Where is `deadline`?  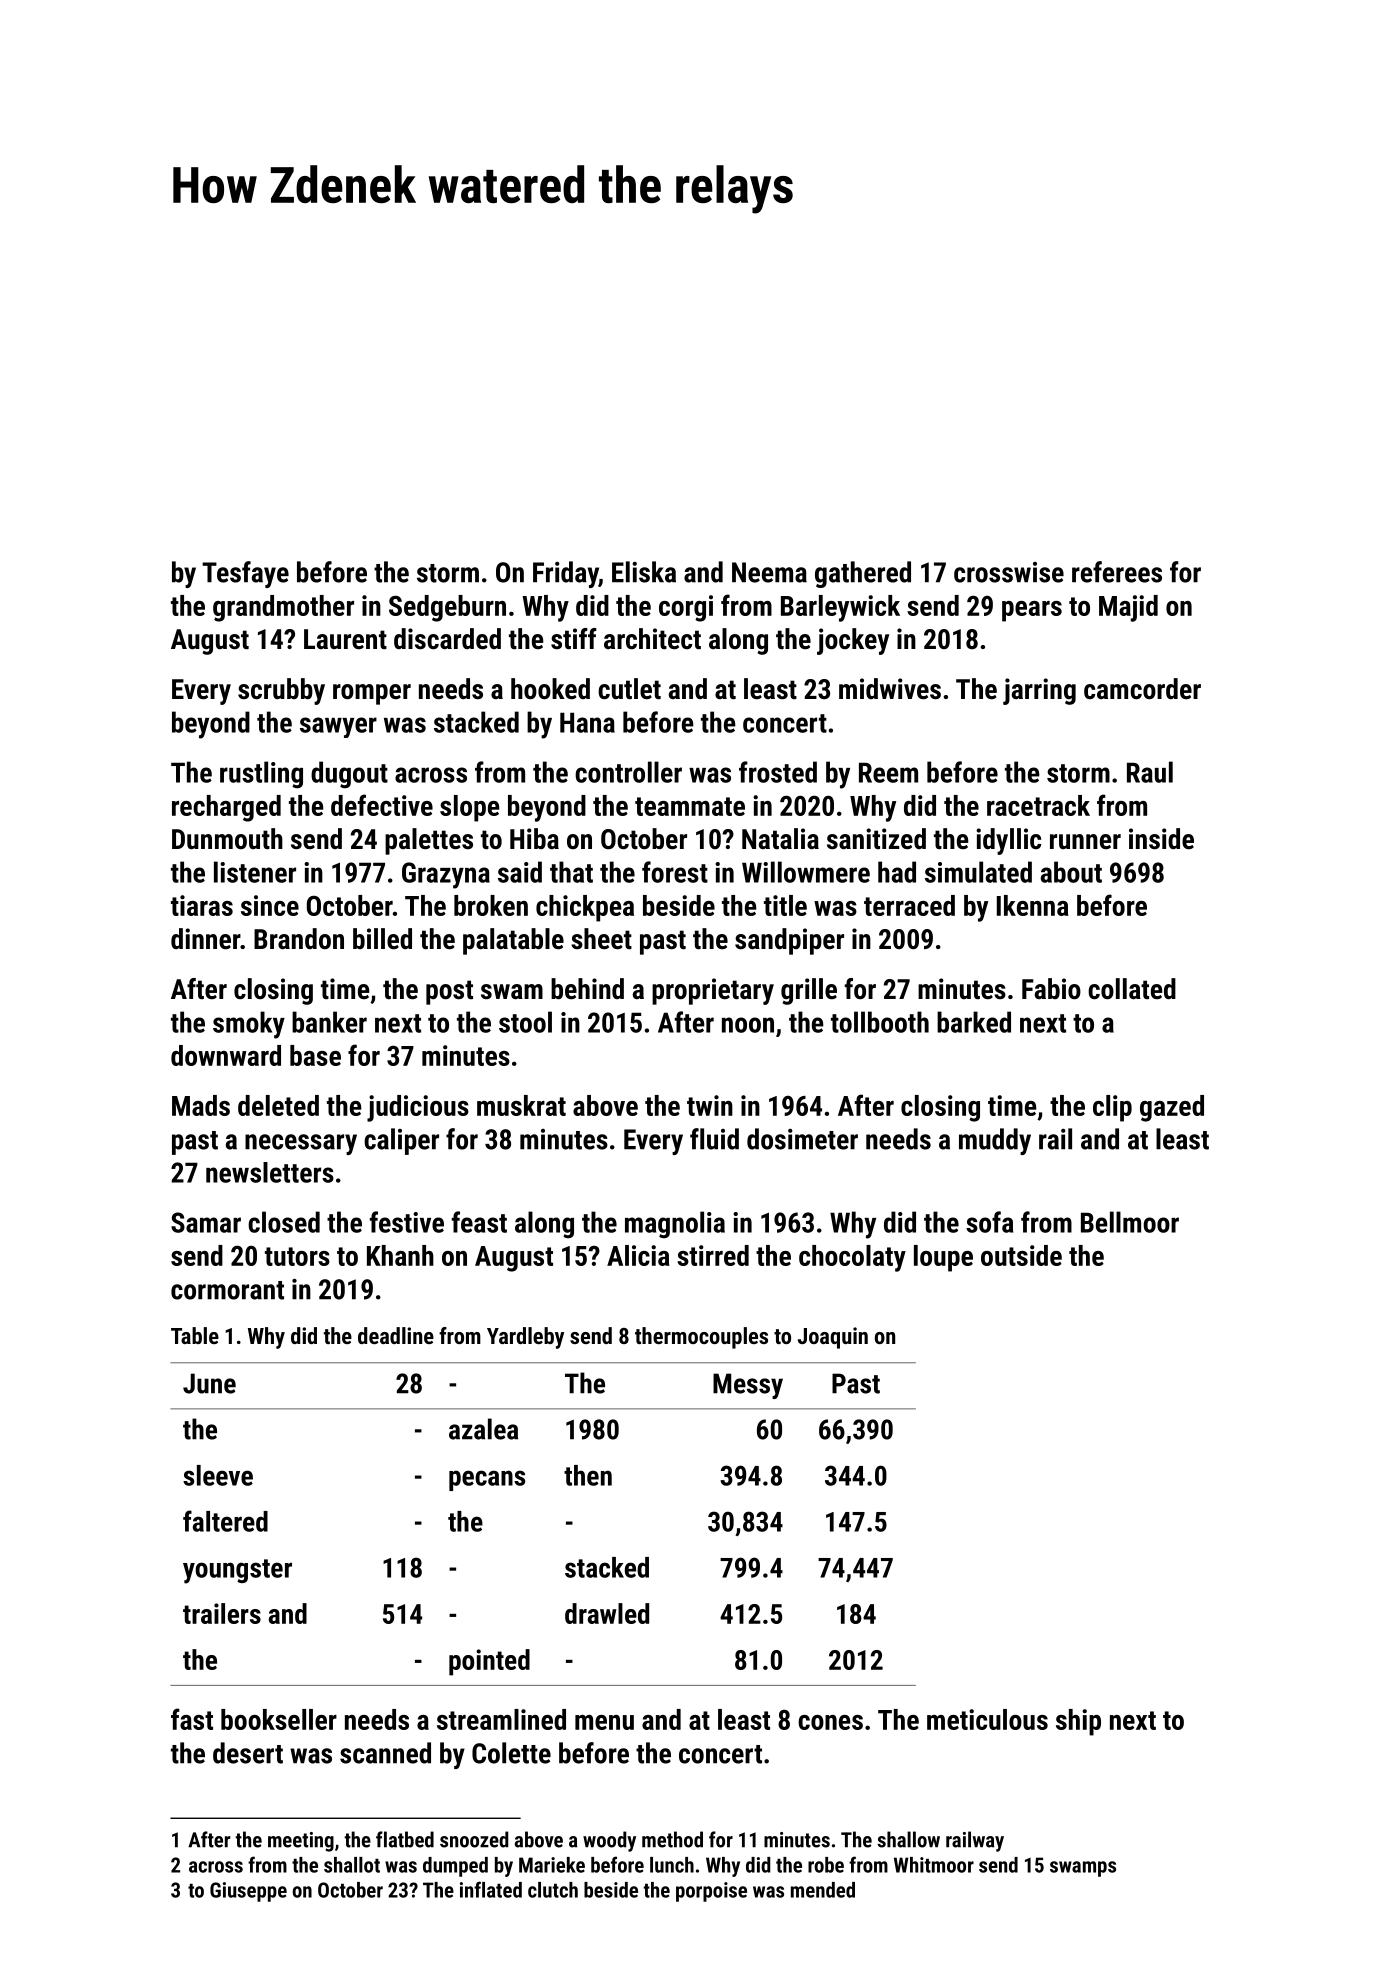
deadline is located at coordinates (396, 1335).
